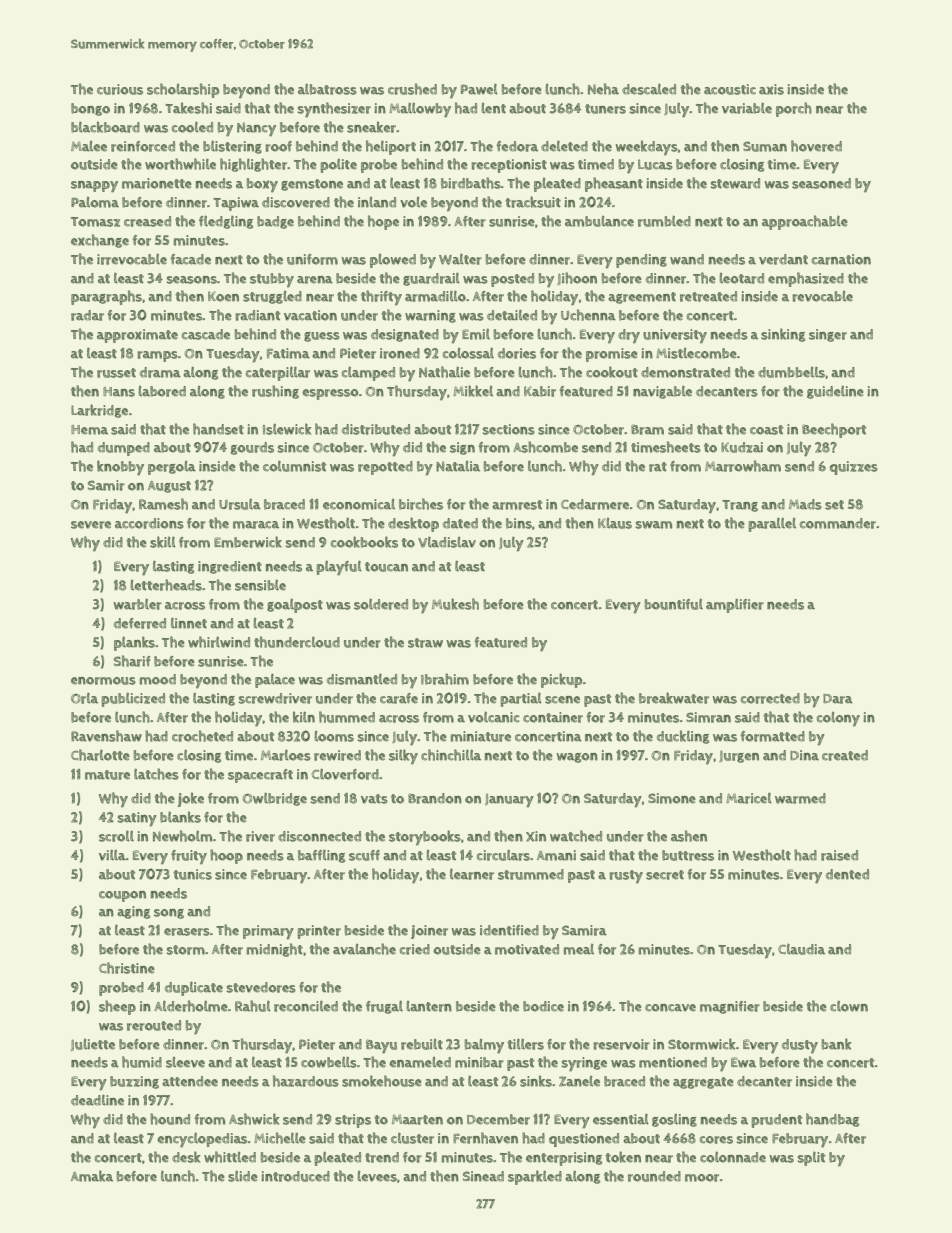  I want to click on Nathalie, so click(444, 372).
